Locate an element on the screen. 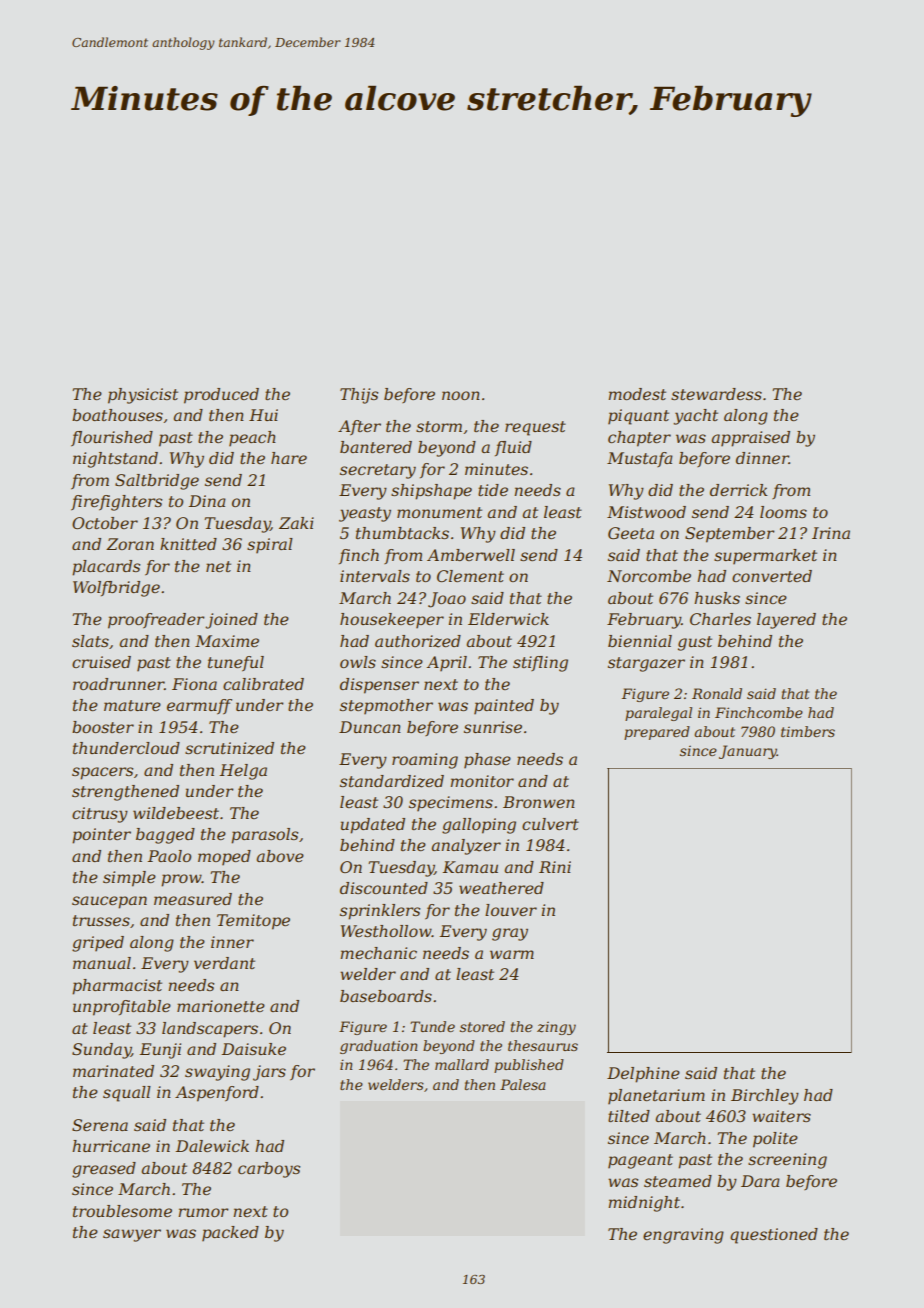 The height and width of the screenshot is (1308, 924). Birchley is located at coordinates (765, 1097).
